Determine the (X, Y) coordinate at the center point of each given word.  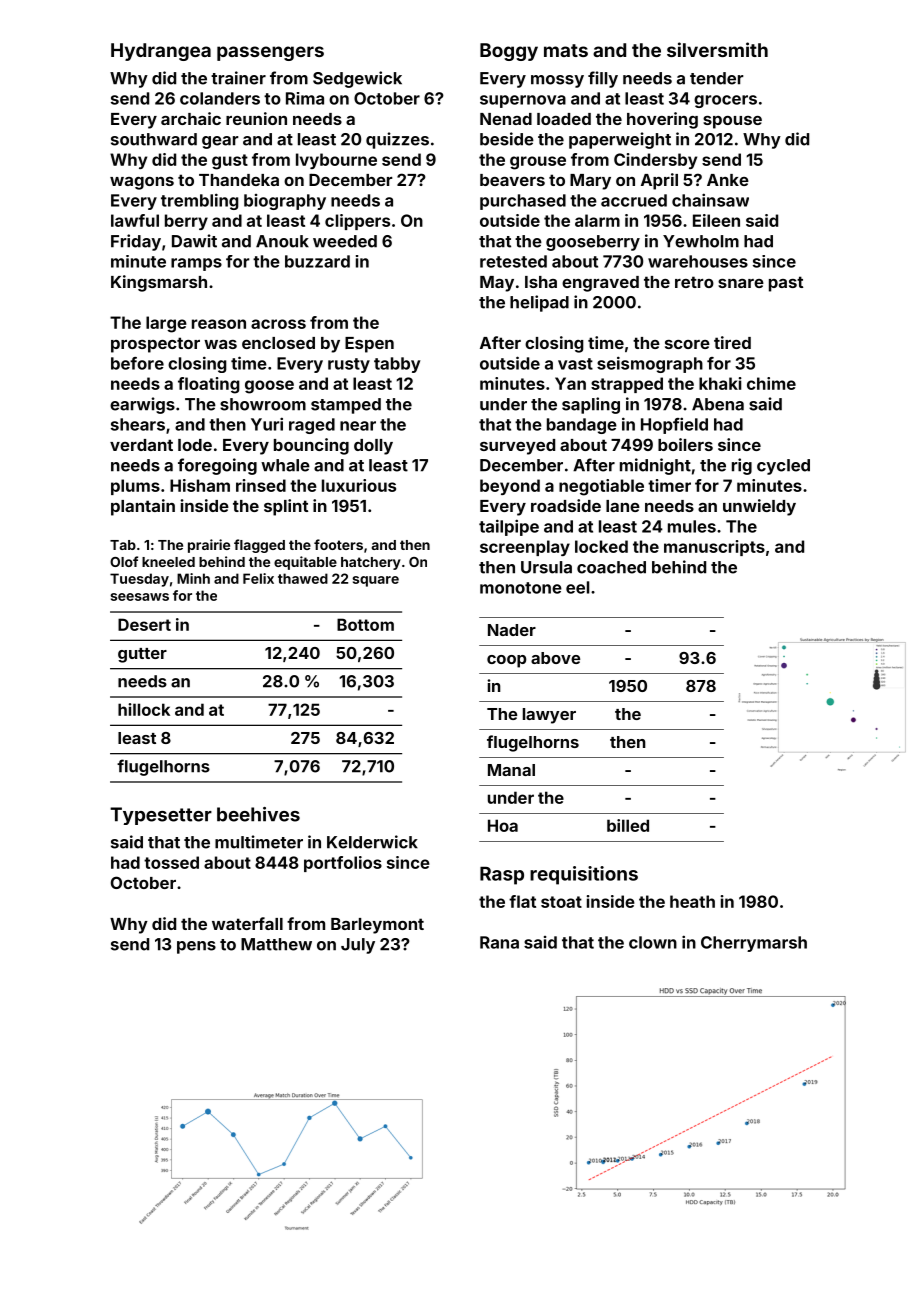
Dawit (194, 241)
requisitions (584, 875)
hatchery (371, 563)
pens (196, 947)
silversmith (717, 49)
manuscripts (714, 548)
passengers (270, 53)
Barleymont (377, 926)
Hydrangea (161, 52)
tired (732, 342)
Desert (144, 624)
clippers (357, 222)
